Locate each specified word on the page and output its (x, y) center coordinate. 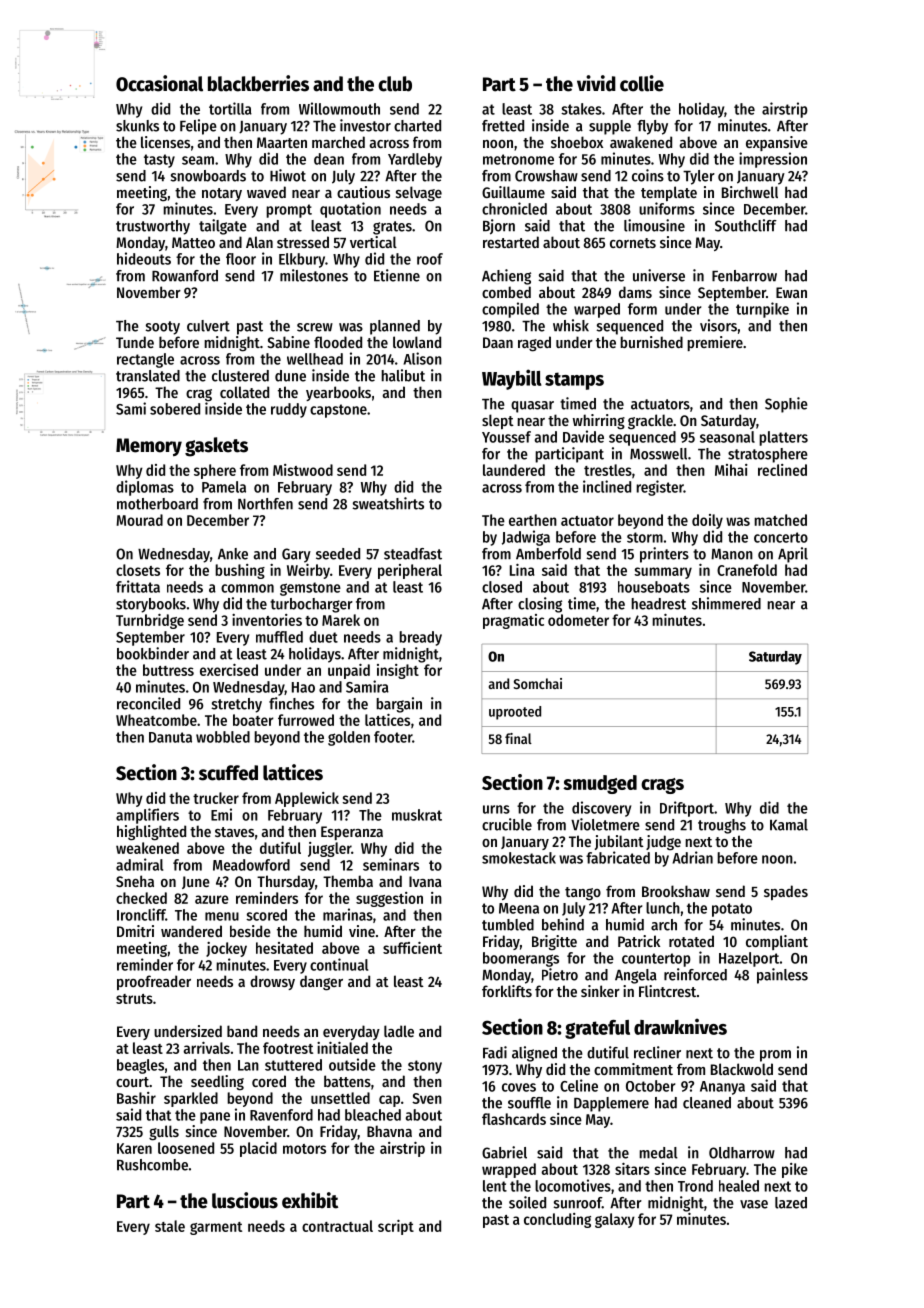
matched (780, 520)
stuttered (293, 1065)
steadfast (413, 554)
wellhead (315, 359)
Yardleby (415, 160)
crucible (507, 824)
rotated (691, 941)
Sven (427, 1098)
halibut (403, 375)
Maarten (282, 142)
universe (659, 275)
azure (212, 899)
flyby (652, 127)
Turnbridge (150, 621)
